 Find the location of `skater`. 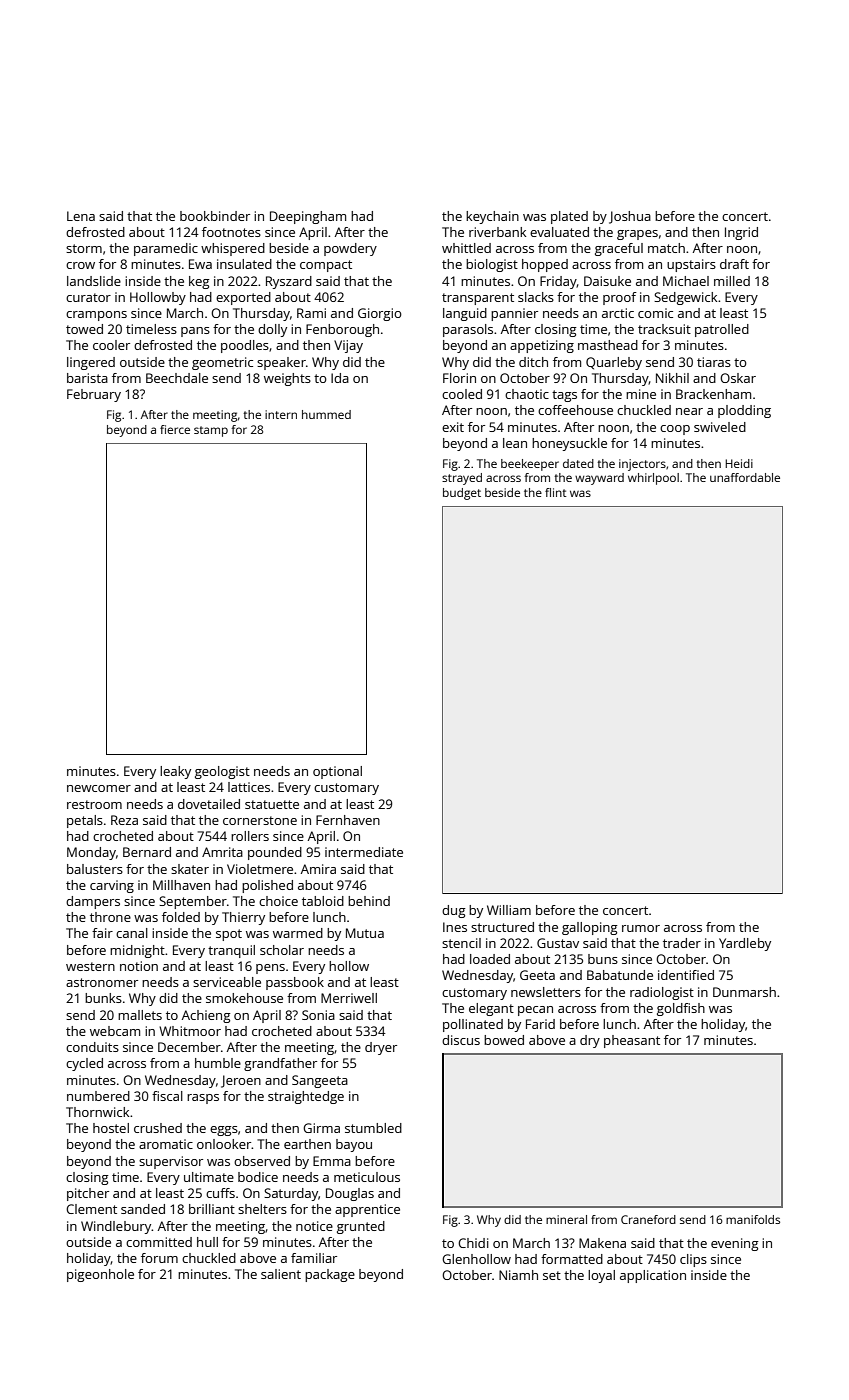

skater is located at coordinates (190, 869).
